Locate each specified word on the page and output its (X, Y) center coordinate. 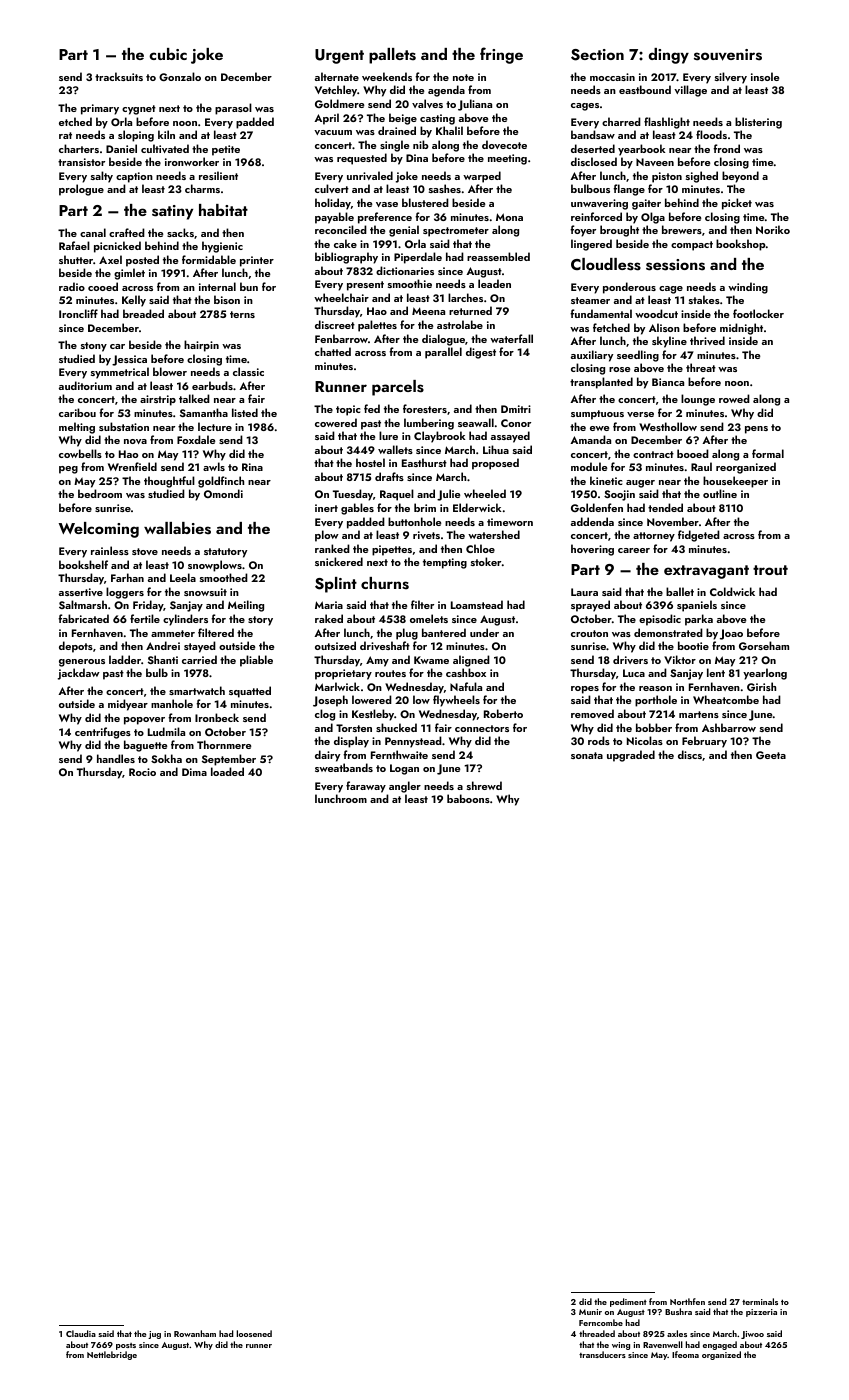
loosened (254, 1333)
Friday (148, 606)
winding (748, 288)
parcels (398, 388)
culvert (332, 188)
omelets (429, 618)
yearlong (765, 674)
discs (690, 754)
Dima (194, 772)
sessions (675, 265)
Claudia (81, 1333)
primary (100, 109)
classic (248, 371)
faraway (366, 787)
